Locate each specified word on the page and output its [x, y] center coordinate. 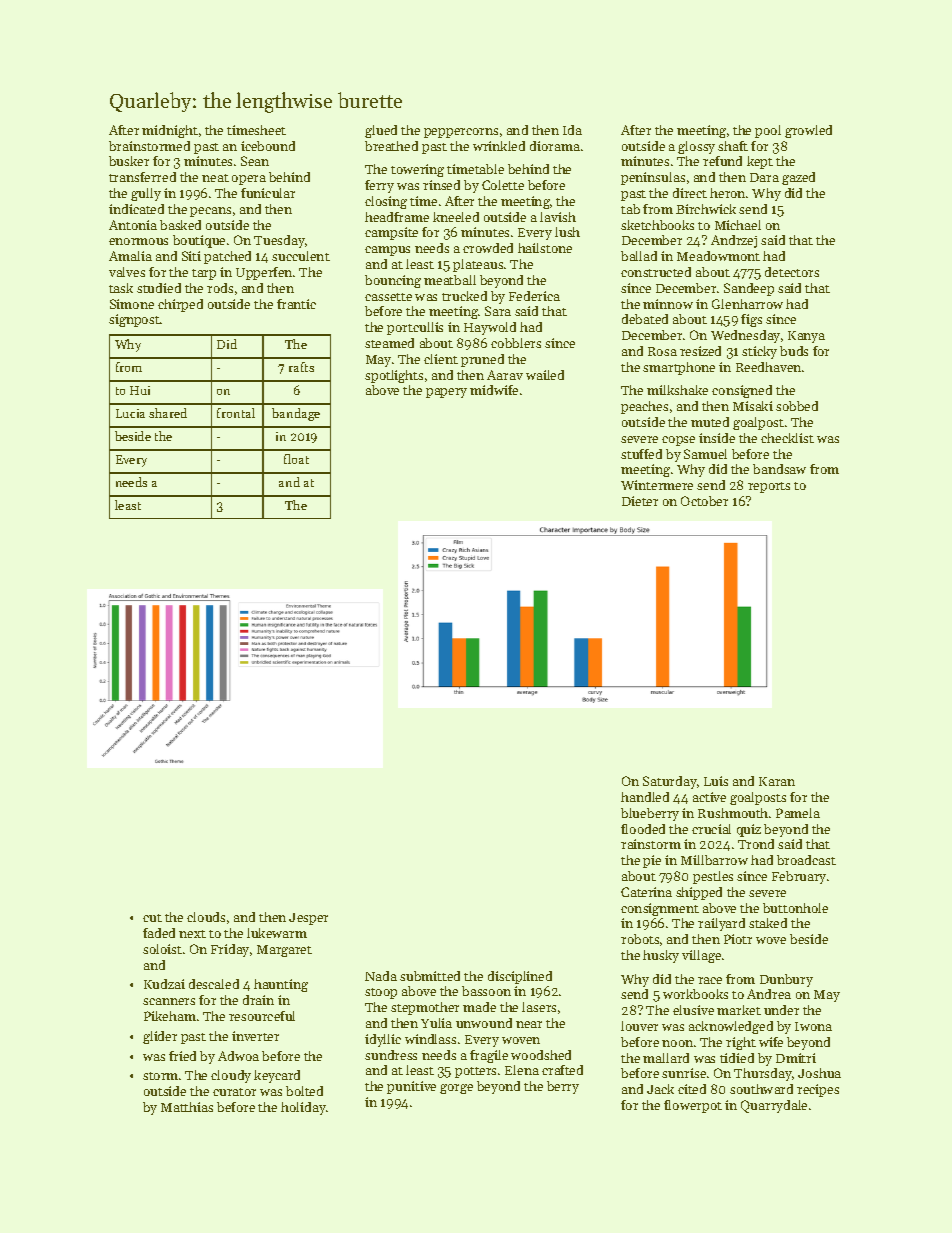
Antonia [133, 225]
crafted [562, 1070]
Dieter [640, 501]
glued [381, 131]
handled [645, 797]
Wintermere [657, 485]
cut [152, 918]
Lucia [130, 413]
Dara [764, 177]
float [296, 459]
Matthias [187, 1107]
